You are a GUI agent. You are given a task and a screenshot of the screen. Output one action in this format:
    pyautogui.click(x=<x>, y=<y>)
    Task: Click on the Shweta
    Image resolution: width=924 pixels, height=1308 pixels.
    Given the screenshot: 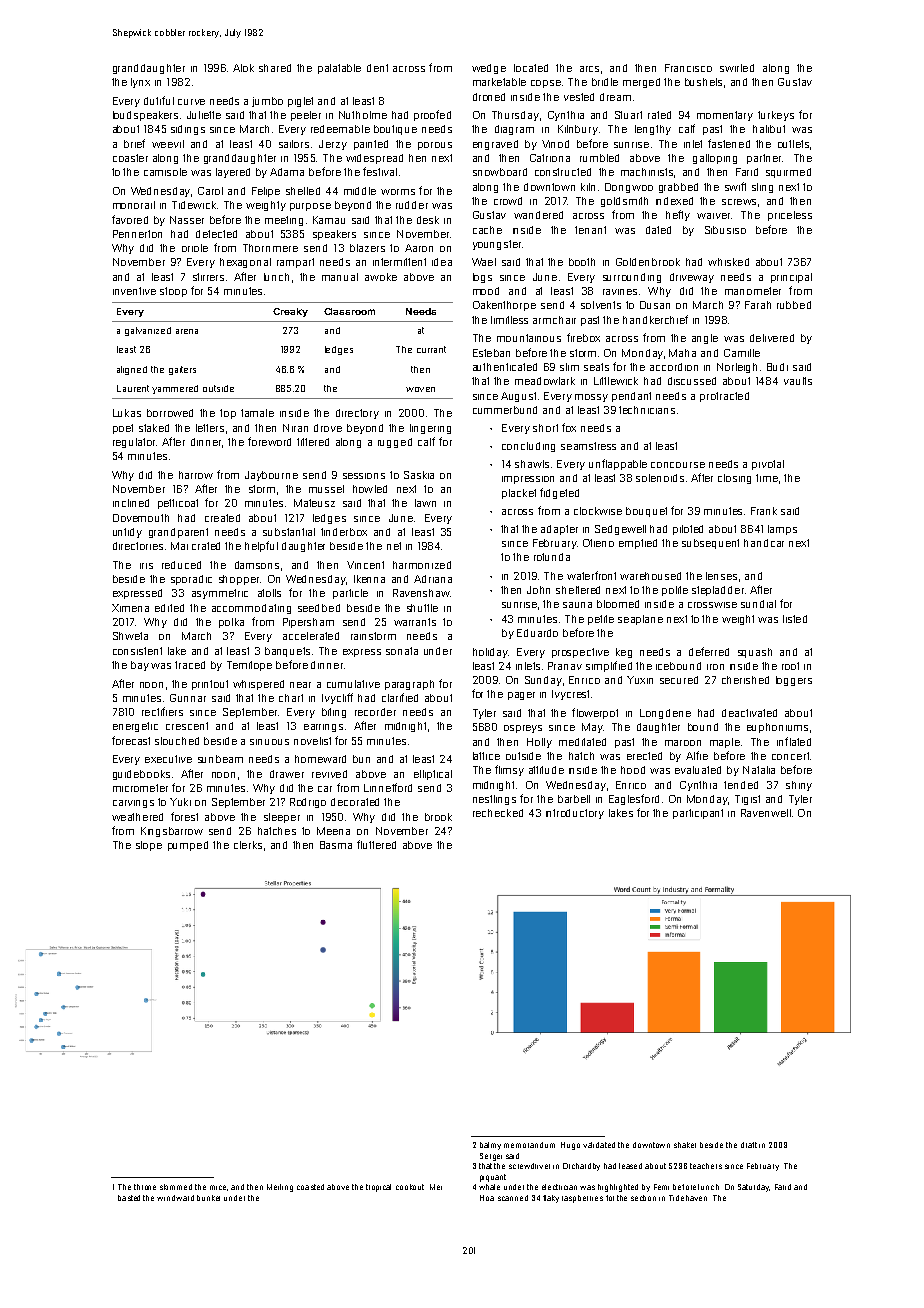 What is the action you would take?
    pyautogui.click(x=130, y=636)
